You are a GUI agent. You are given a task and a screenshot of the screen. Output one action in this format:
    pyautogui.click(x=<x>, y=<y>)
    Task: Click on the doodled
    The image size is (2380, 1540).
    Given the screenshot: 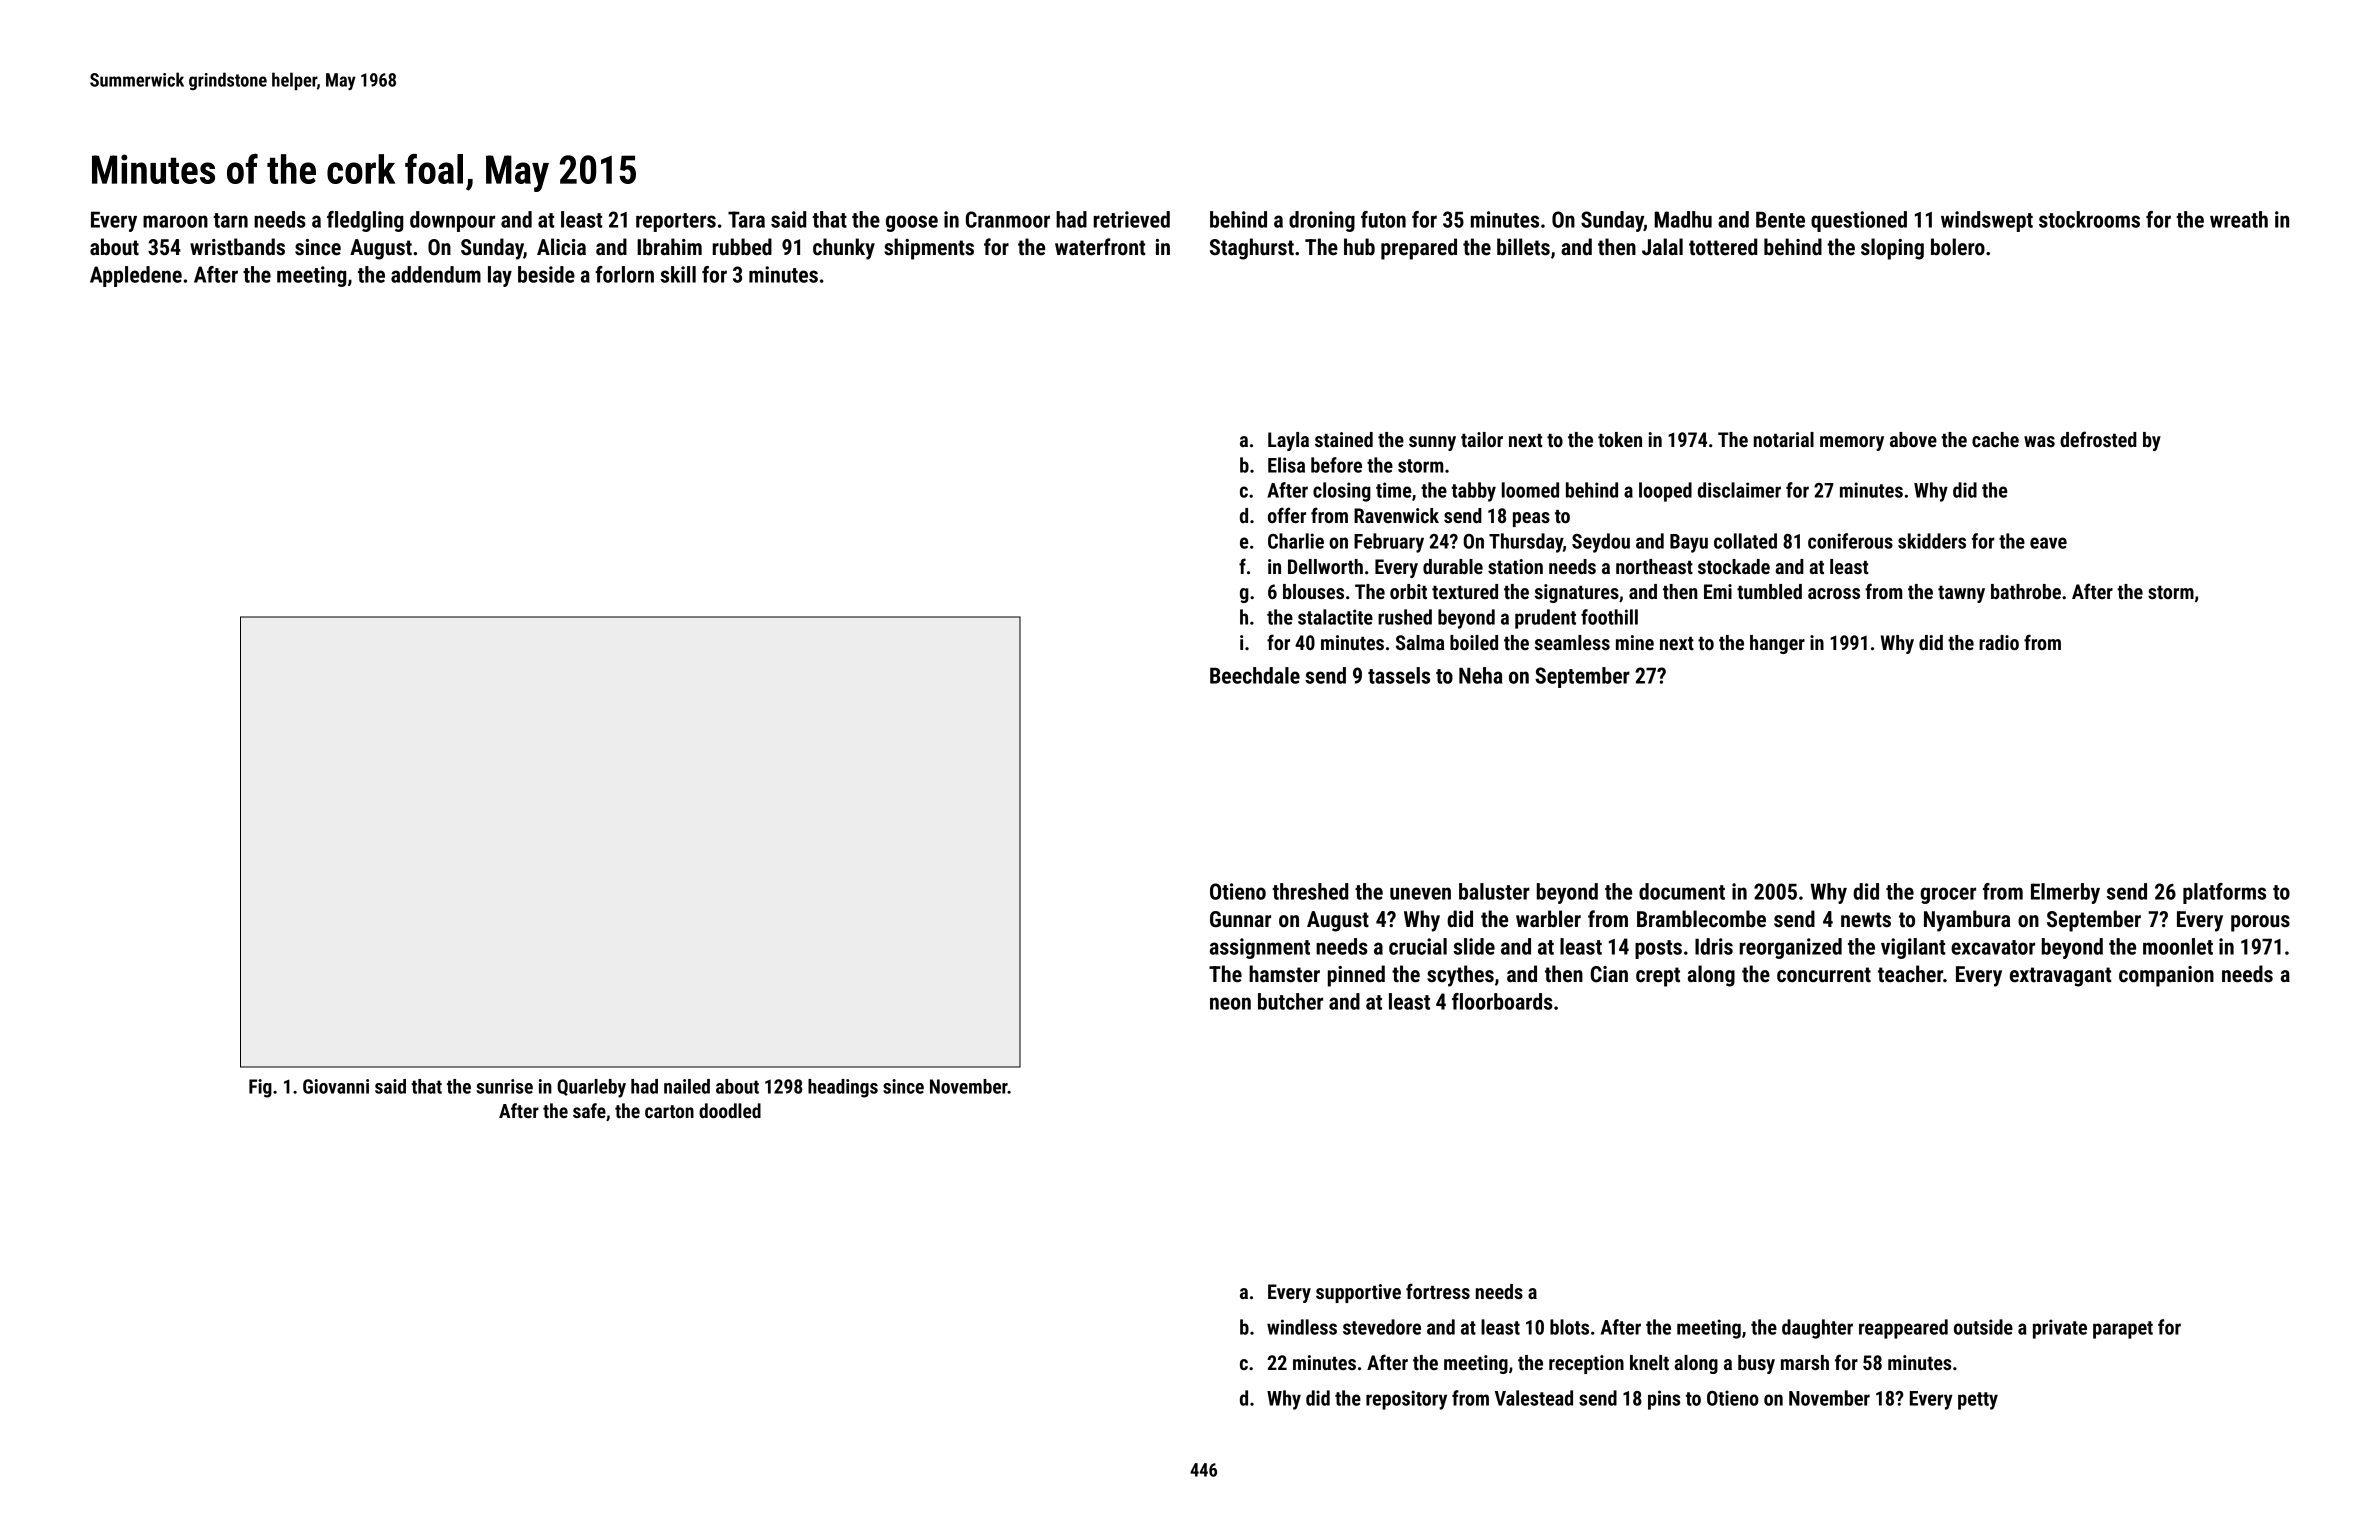 What is the action you would take?
    pyautogui.click(x=730, y=1110)
